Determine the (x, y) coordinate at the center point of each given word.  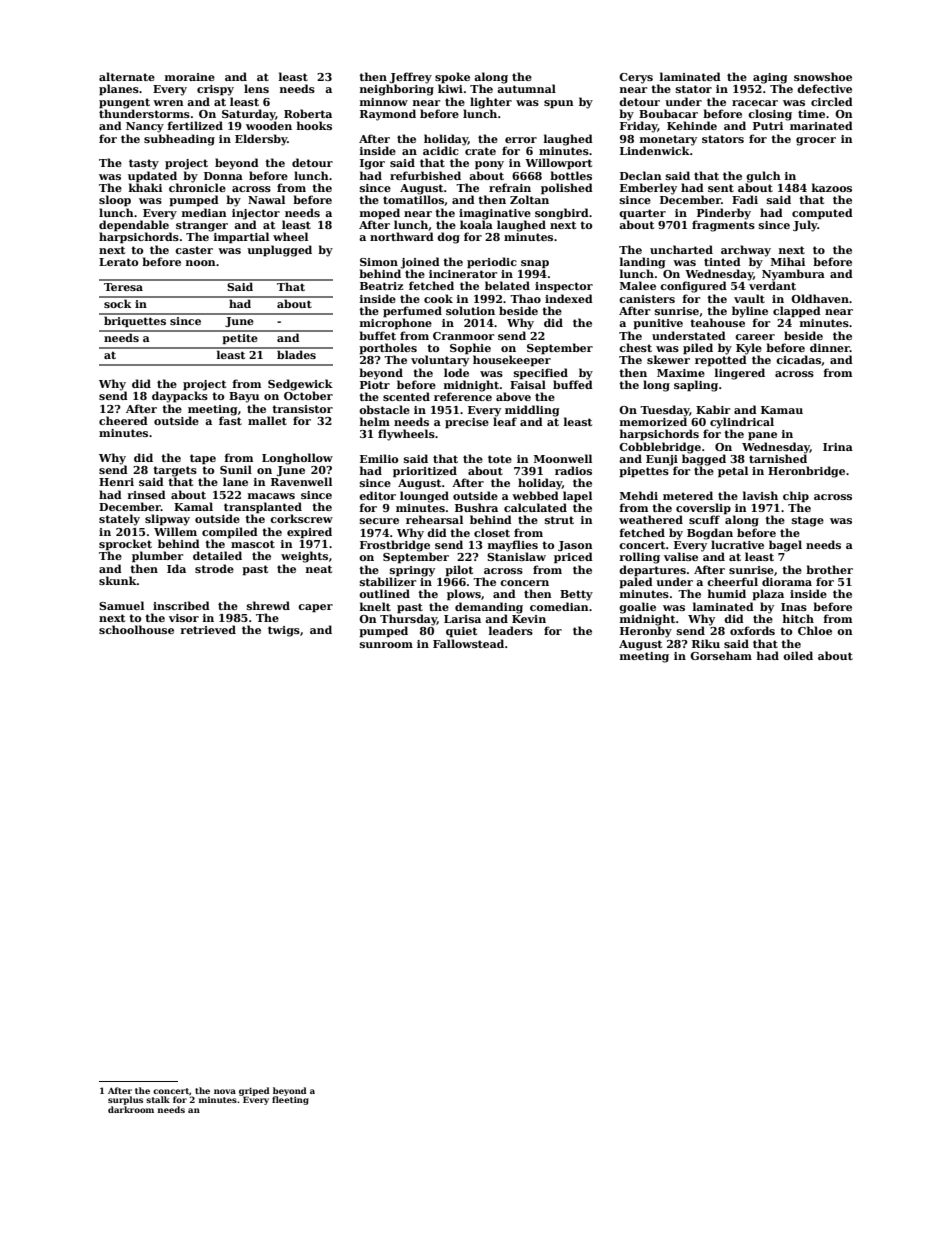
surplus (125, 1100)
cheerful (732, 581)
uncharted (681, 249)
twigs (284, 631)
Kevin (529, 619)
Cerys (636, 78)
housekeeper (512, 361)
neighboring (397, 90)
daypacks (180, 397)
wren (168, 103)
